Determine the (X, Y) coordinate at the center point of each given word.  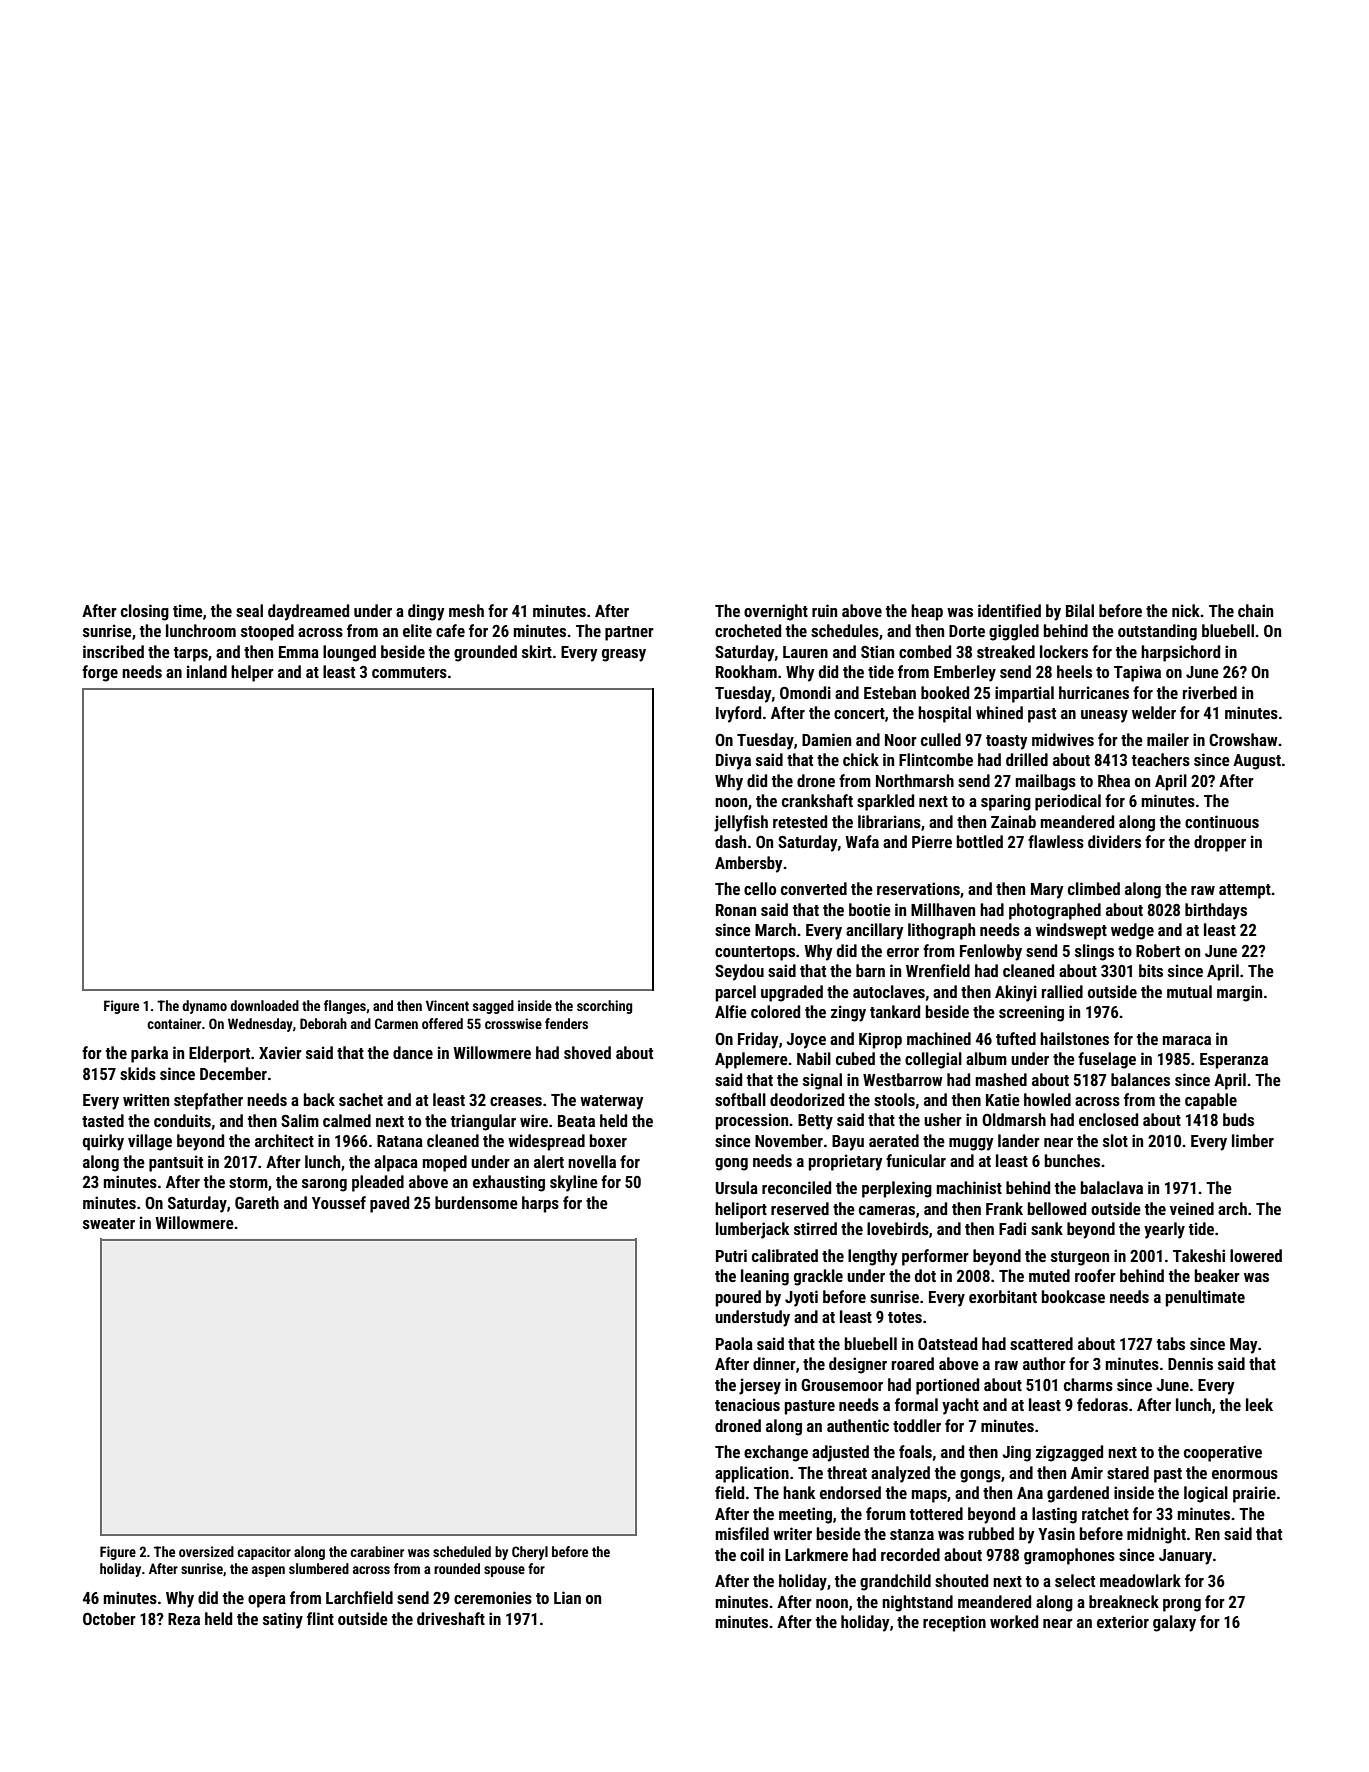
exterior (1123, 1621)
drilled (1027, 759)
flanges (345, 1007)
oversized (206, 1551)
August (1257, 762)
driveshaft (451, 1618)
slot (1115, 1140)
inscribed (113, 651)
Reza (184, 1619)
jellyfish (741, 823)
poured (738, 1298)
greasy (624, 655)
